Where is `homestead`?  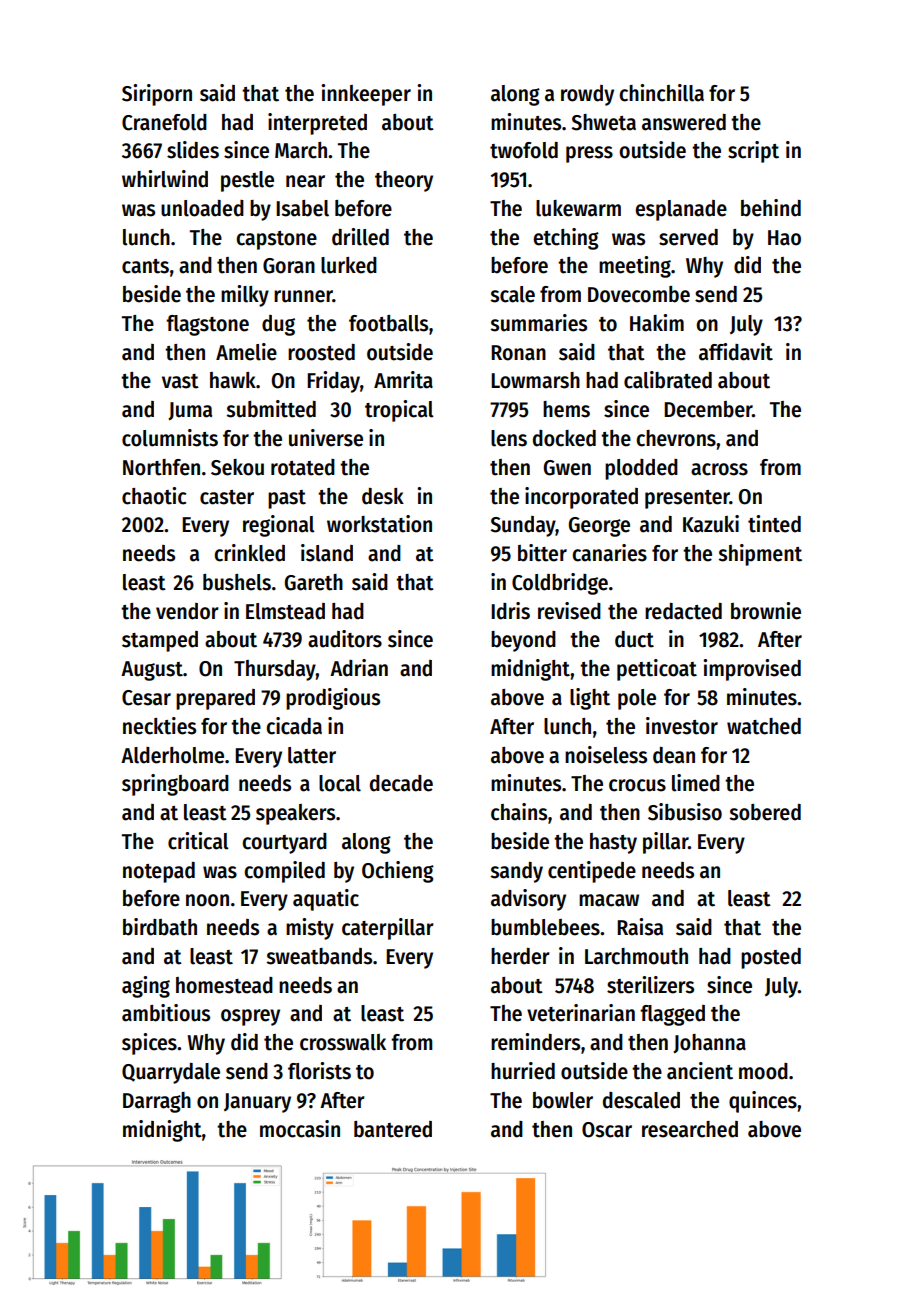
homestead is located at coordinates (224, 985).
